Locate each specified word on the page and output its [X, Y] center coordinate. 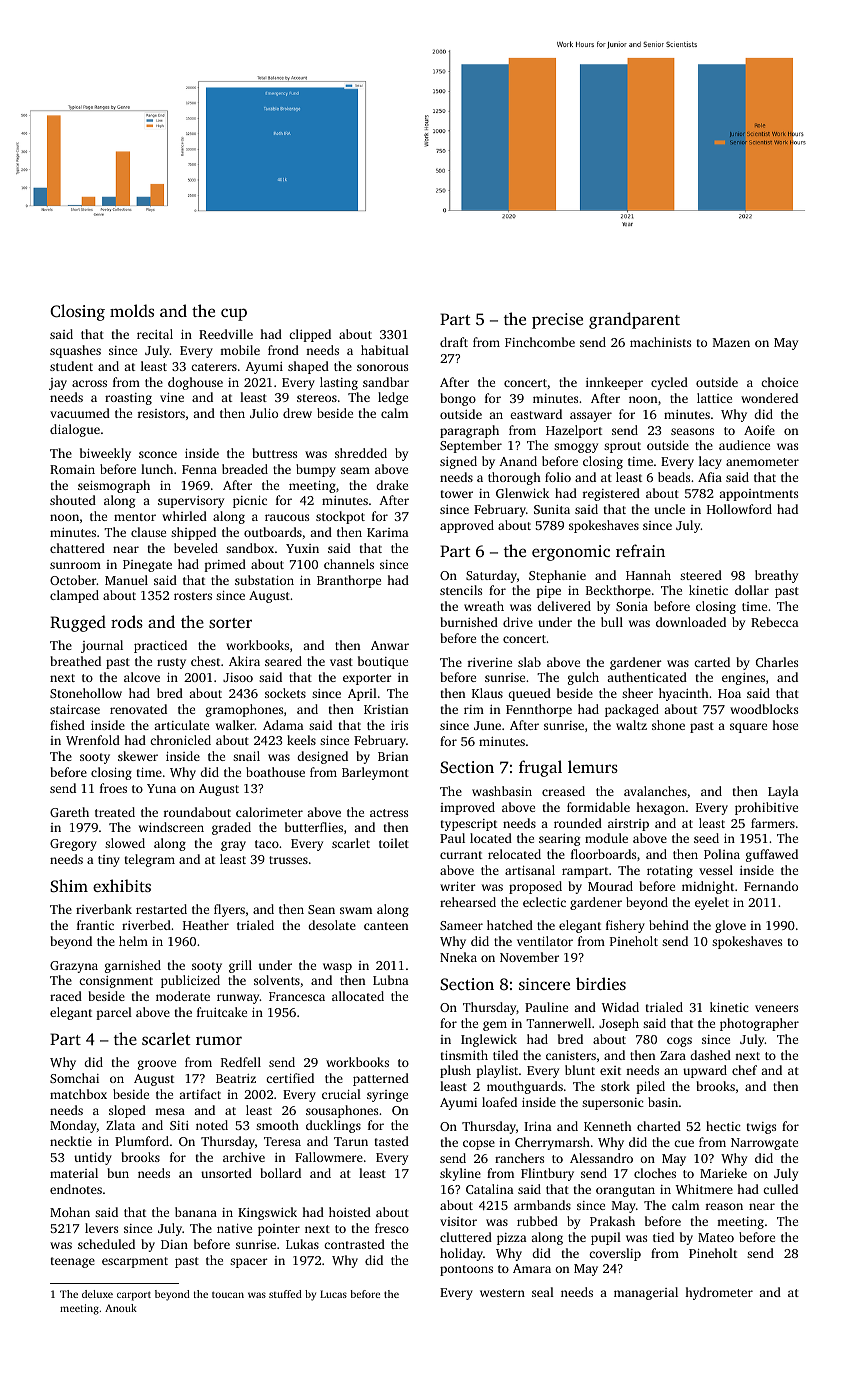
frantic [95, 925]
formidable [598, 807]
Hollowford [739, 509]
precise [557, 321]
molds [132, 310]
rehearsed [468, 902]
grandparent [634, 320]
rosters [193, 596]
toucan [228, 1294]
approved [467, 526]
